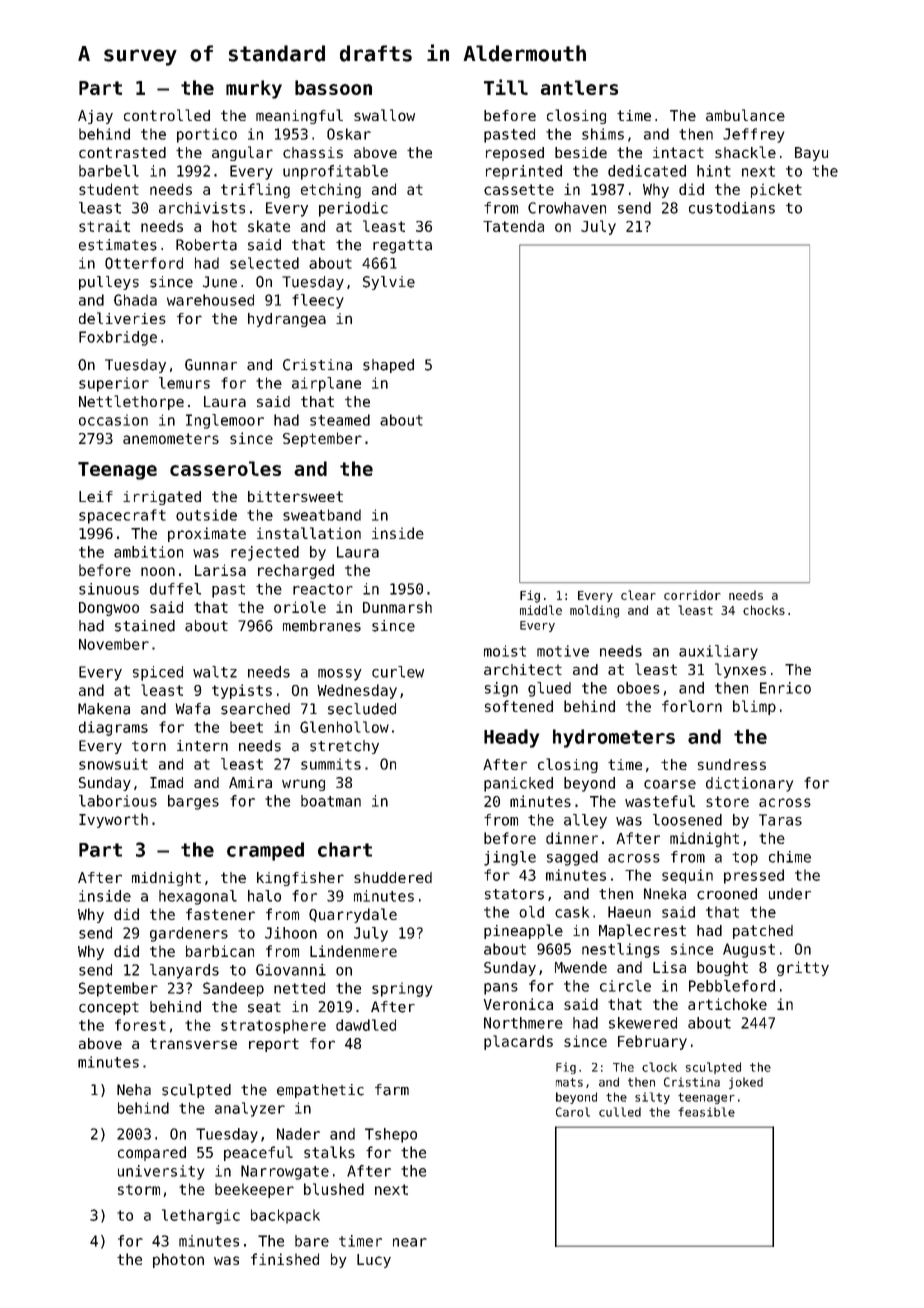  What do you see at coordinates (374, 1261) in the screenshot?
I see `Lucy` at bounding box center [374, 1261].
